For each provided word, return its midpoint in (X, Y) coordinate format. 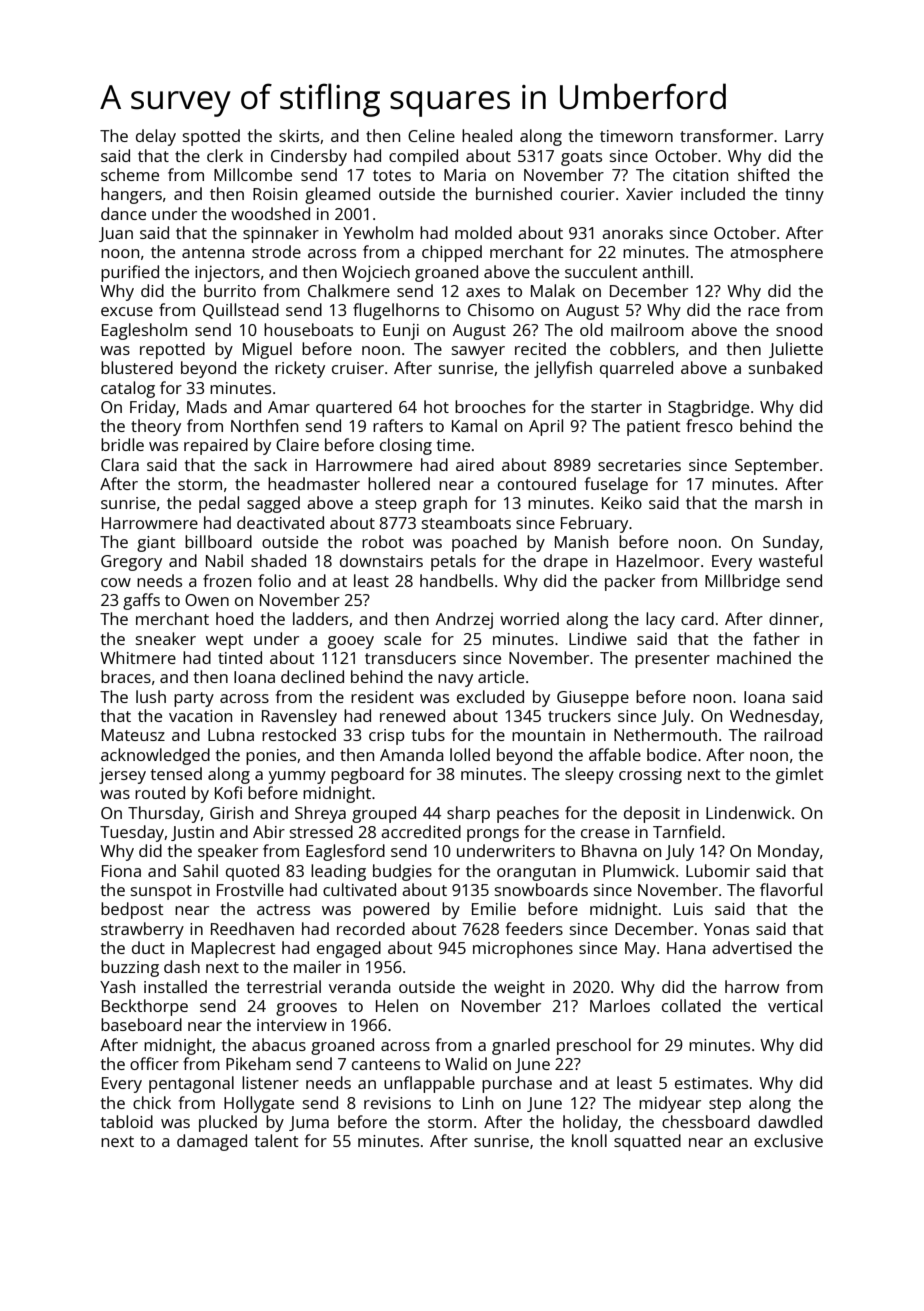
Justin (192, 833)
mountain (548, 735)
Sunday (791, 543)
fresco (709, 425)
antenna (213, 252)
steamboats (466, 522)
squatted (647, 1142)
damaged (212, 1142)
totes (392, 175)
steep (396, 505)
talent (277, 1140)
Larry (804, 138)
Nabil (224, 560)
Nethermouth (665, 734)
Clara (120, 464)
